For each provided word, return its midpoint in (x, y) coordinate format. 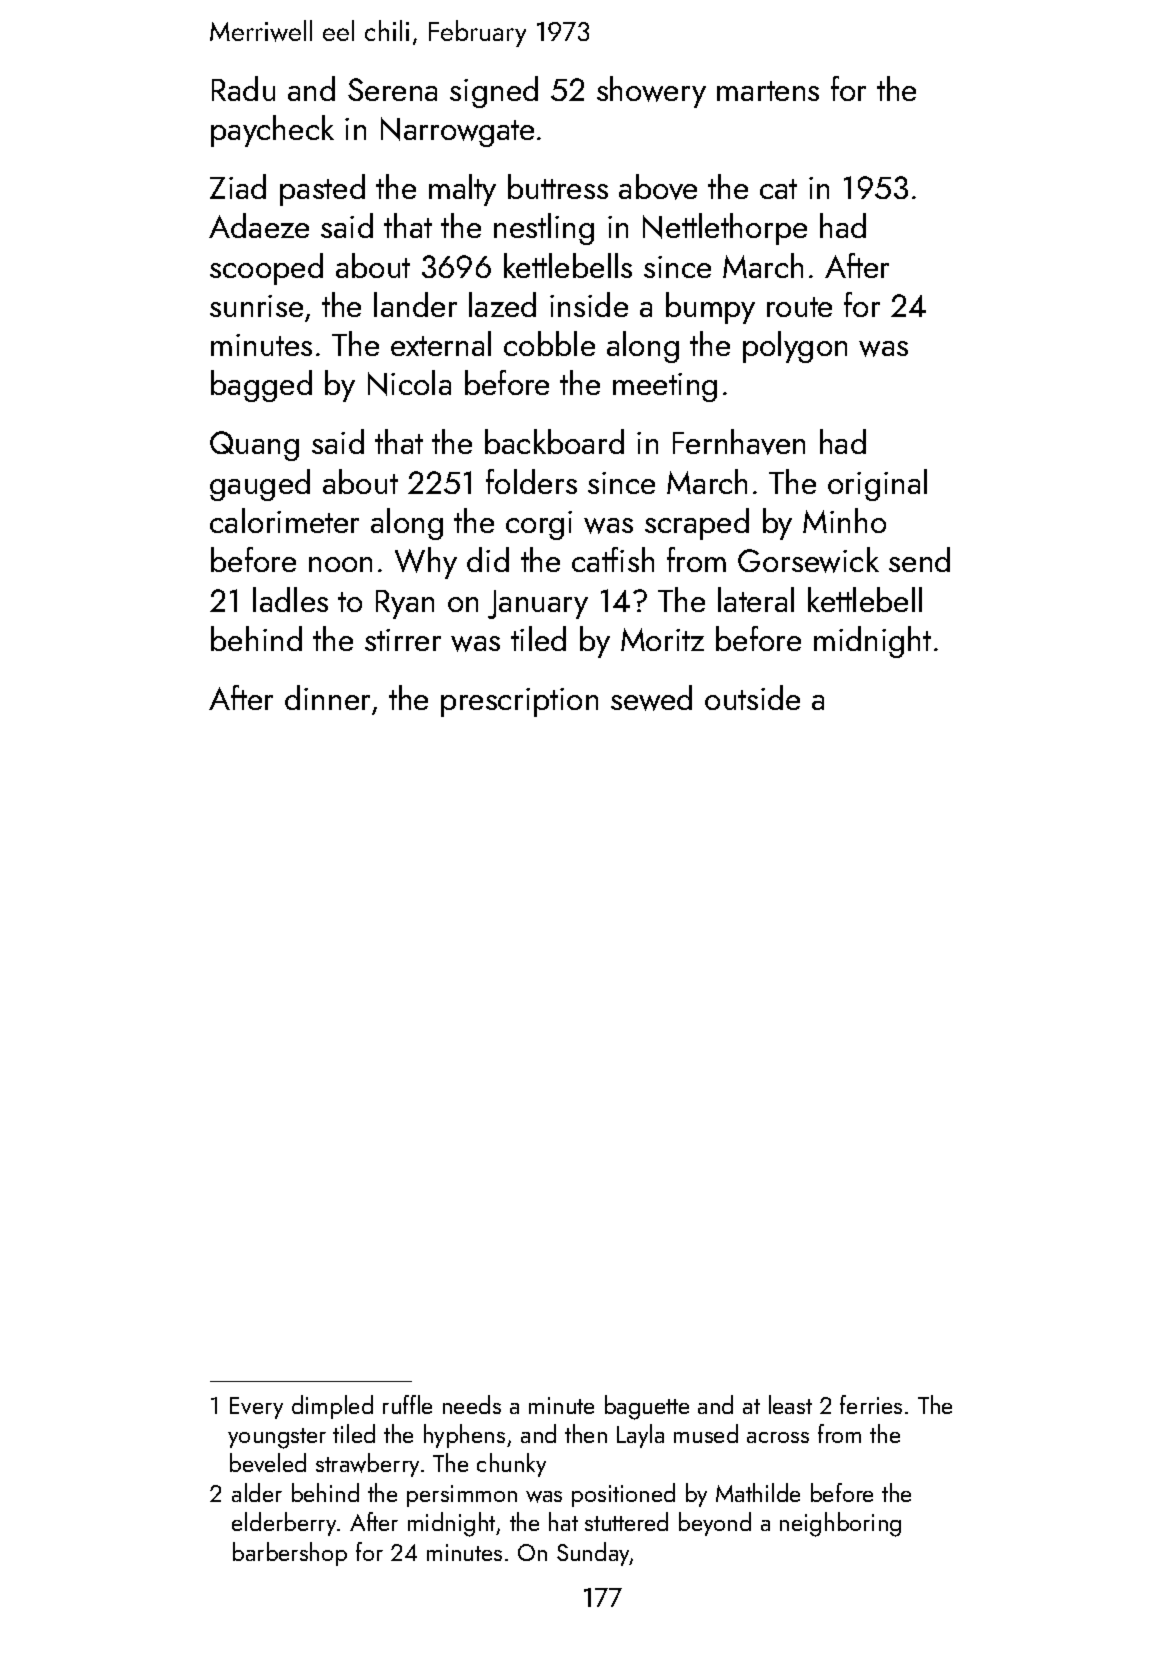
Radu (243, 88)
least (790, 1404)
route (799, 307)
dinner (327, 697)
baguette (647, 1407)
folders (531, 481)
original (877, 485)
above (658, 187)
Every (256, 1408)
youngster (277, 1438)
